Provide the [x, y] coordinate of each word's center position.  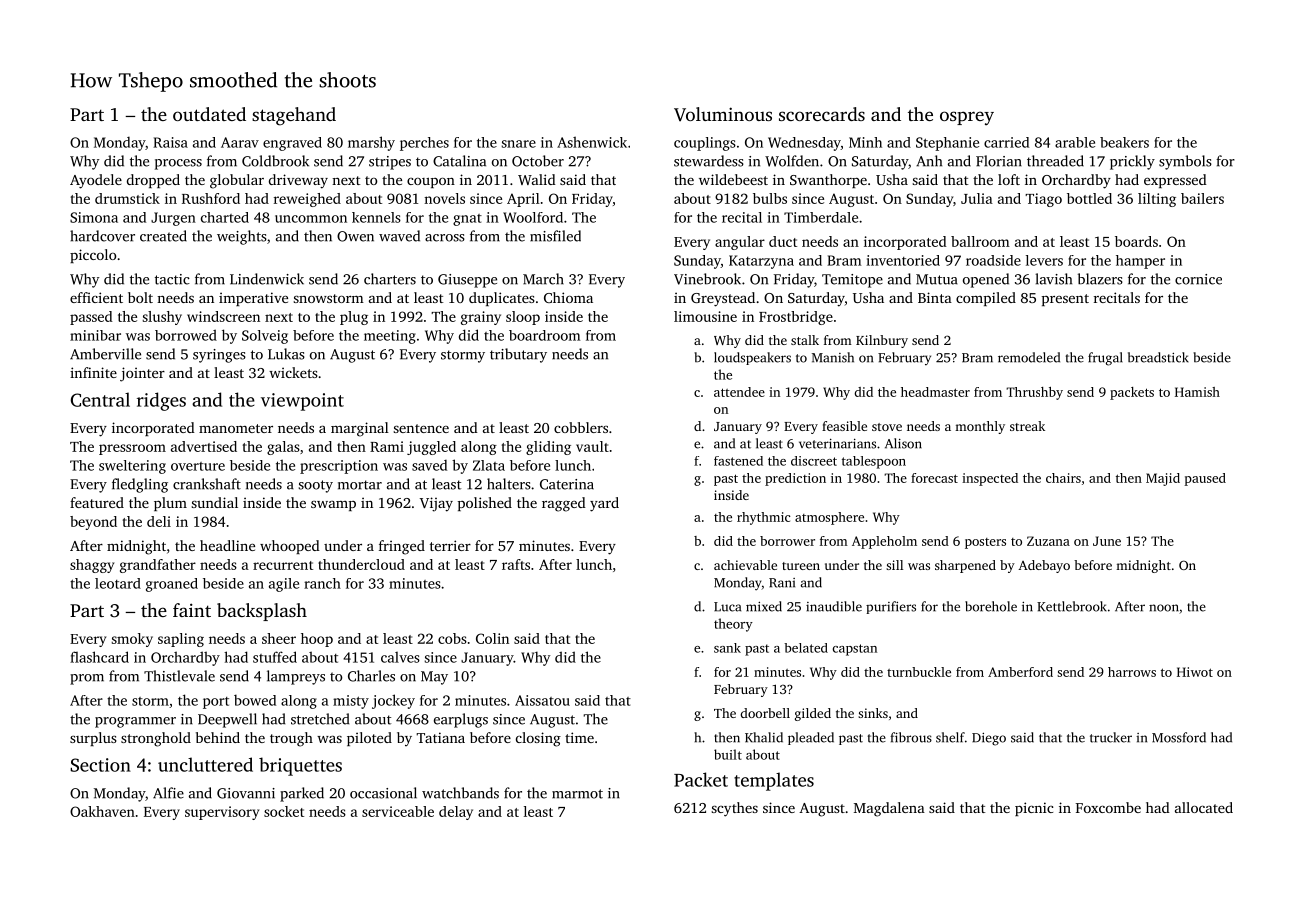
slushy [162, 318]
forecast [934, 478]
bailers [1202, 198]
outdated [209, 114]
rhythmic [763, 518]
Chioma [568, 297]
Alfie [168, 793]
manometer [236, 428]
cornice [1198, 279]
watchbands [460, 793]
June [1107, 541]
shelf [950, 737]
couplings [705, 144]
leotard [118, 583]
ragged [564, 504]
